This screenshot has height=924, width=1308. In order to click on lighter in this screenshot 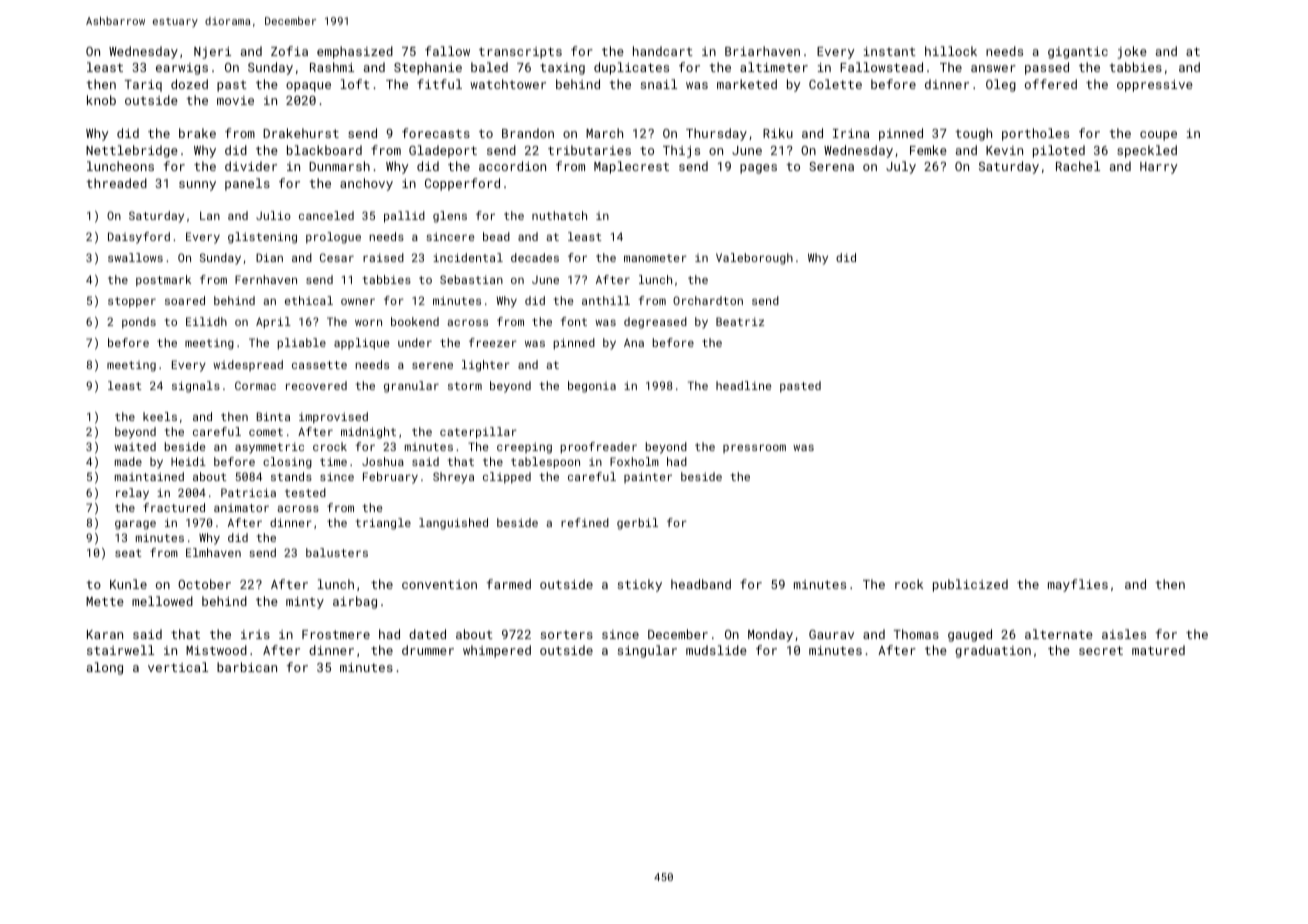, I will do `click(486, 366)`.
